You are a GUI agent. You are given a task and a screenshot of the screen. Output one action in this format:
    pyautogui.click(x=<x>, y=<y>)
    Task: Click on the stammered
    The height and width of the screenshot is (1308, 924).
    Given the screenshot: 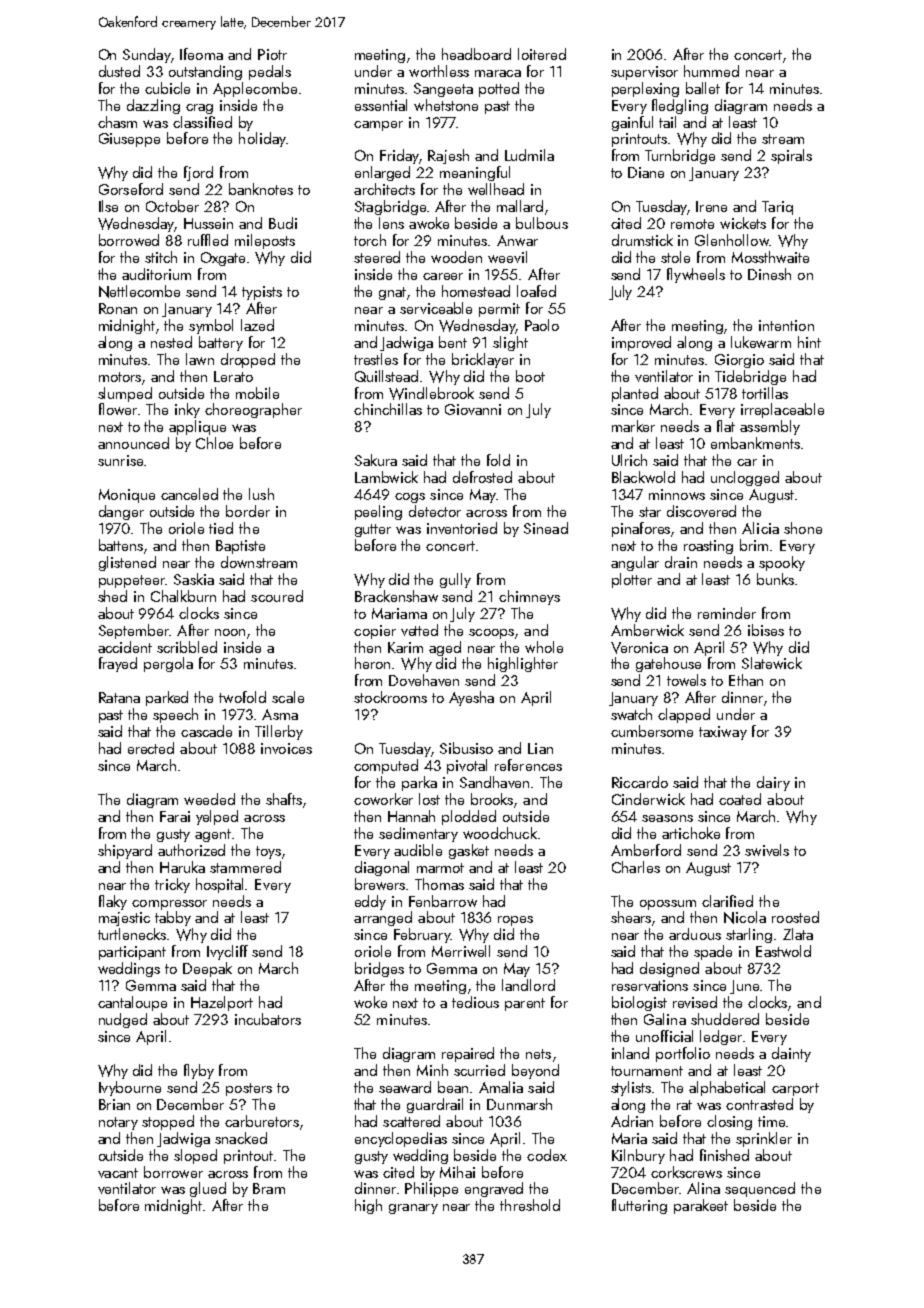 What is the action you would take?
    pyautogui.click(x=245, y=867)
